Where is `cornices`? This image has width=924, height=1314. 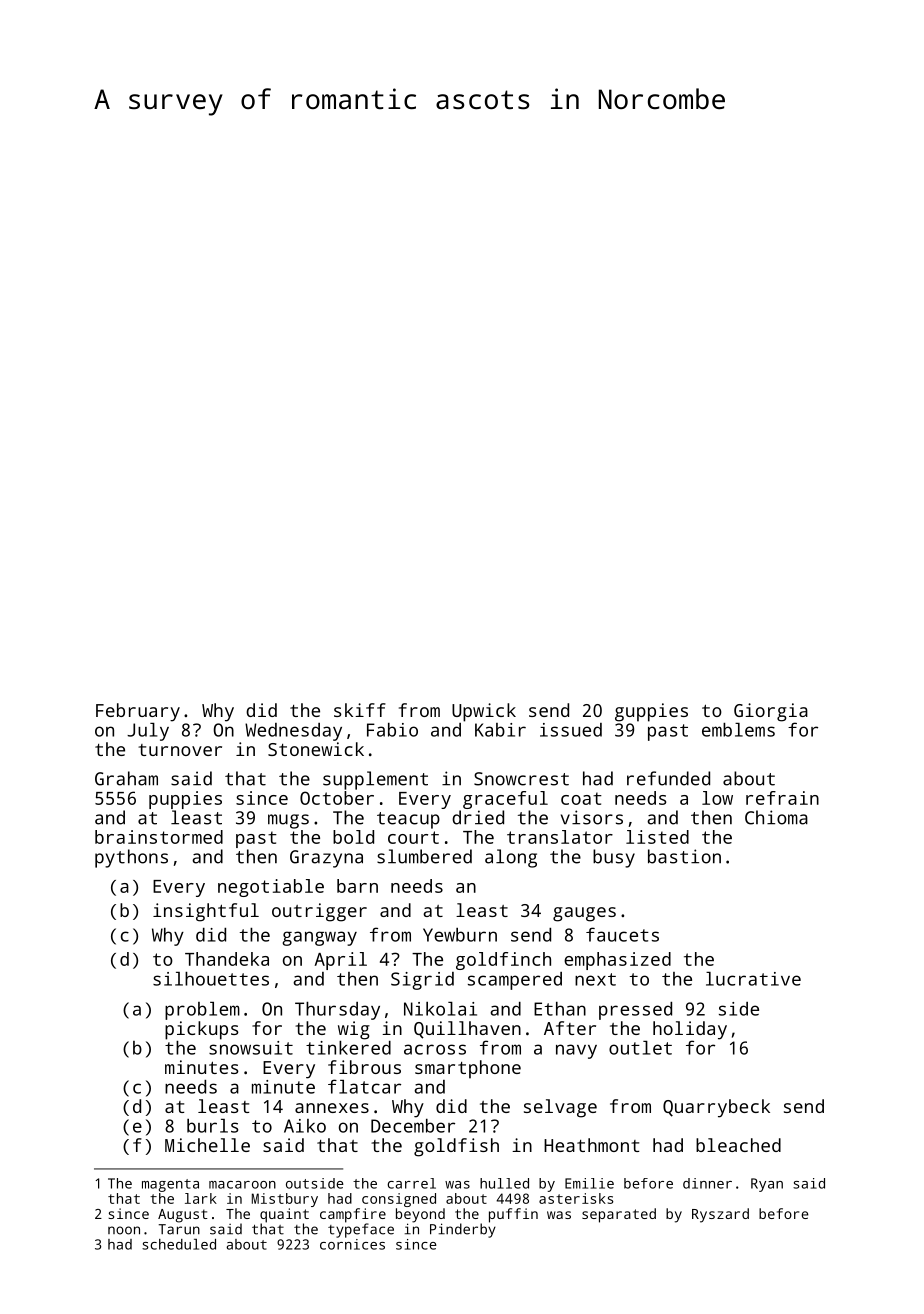
cornices is located at coordinates (352, 1244).
